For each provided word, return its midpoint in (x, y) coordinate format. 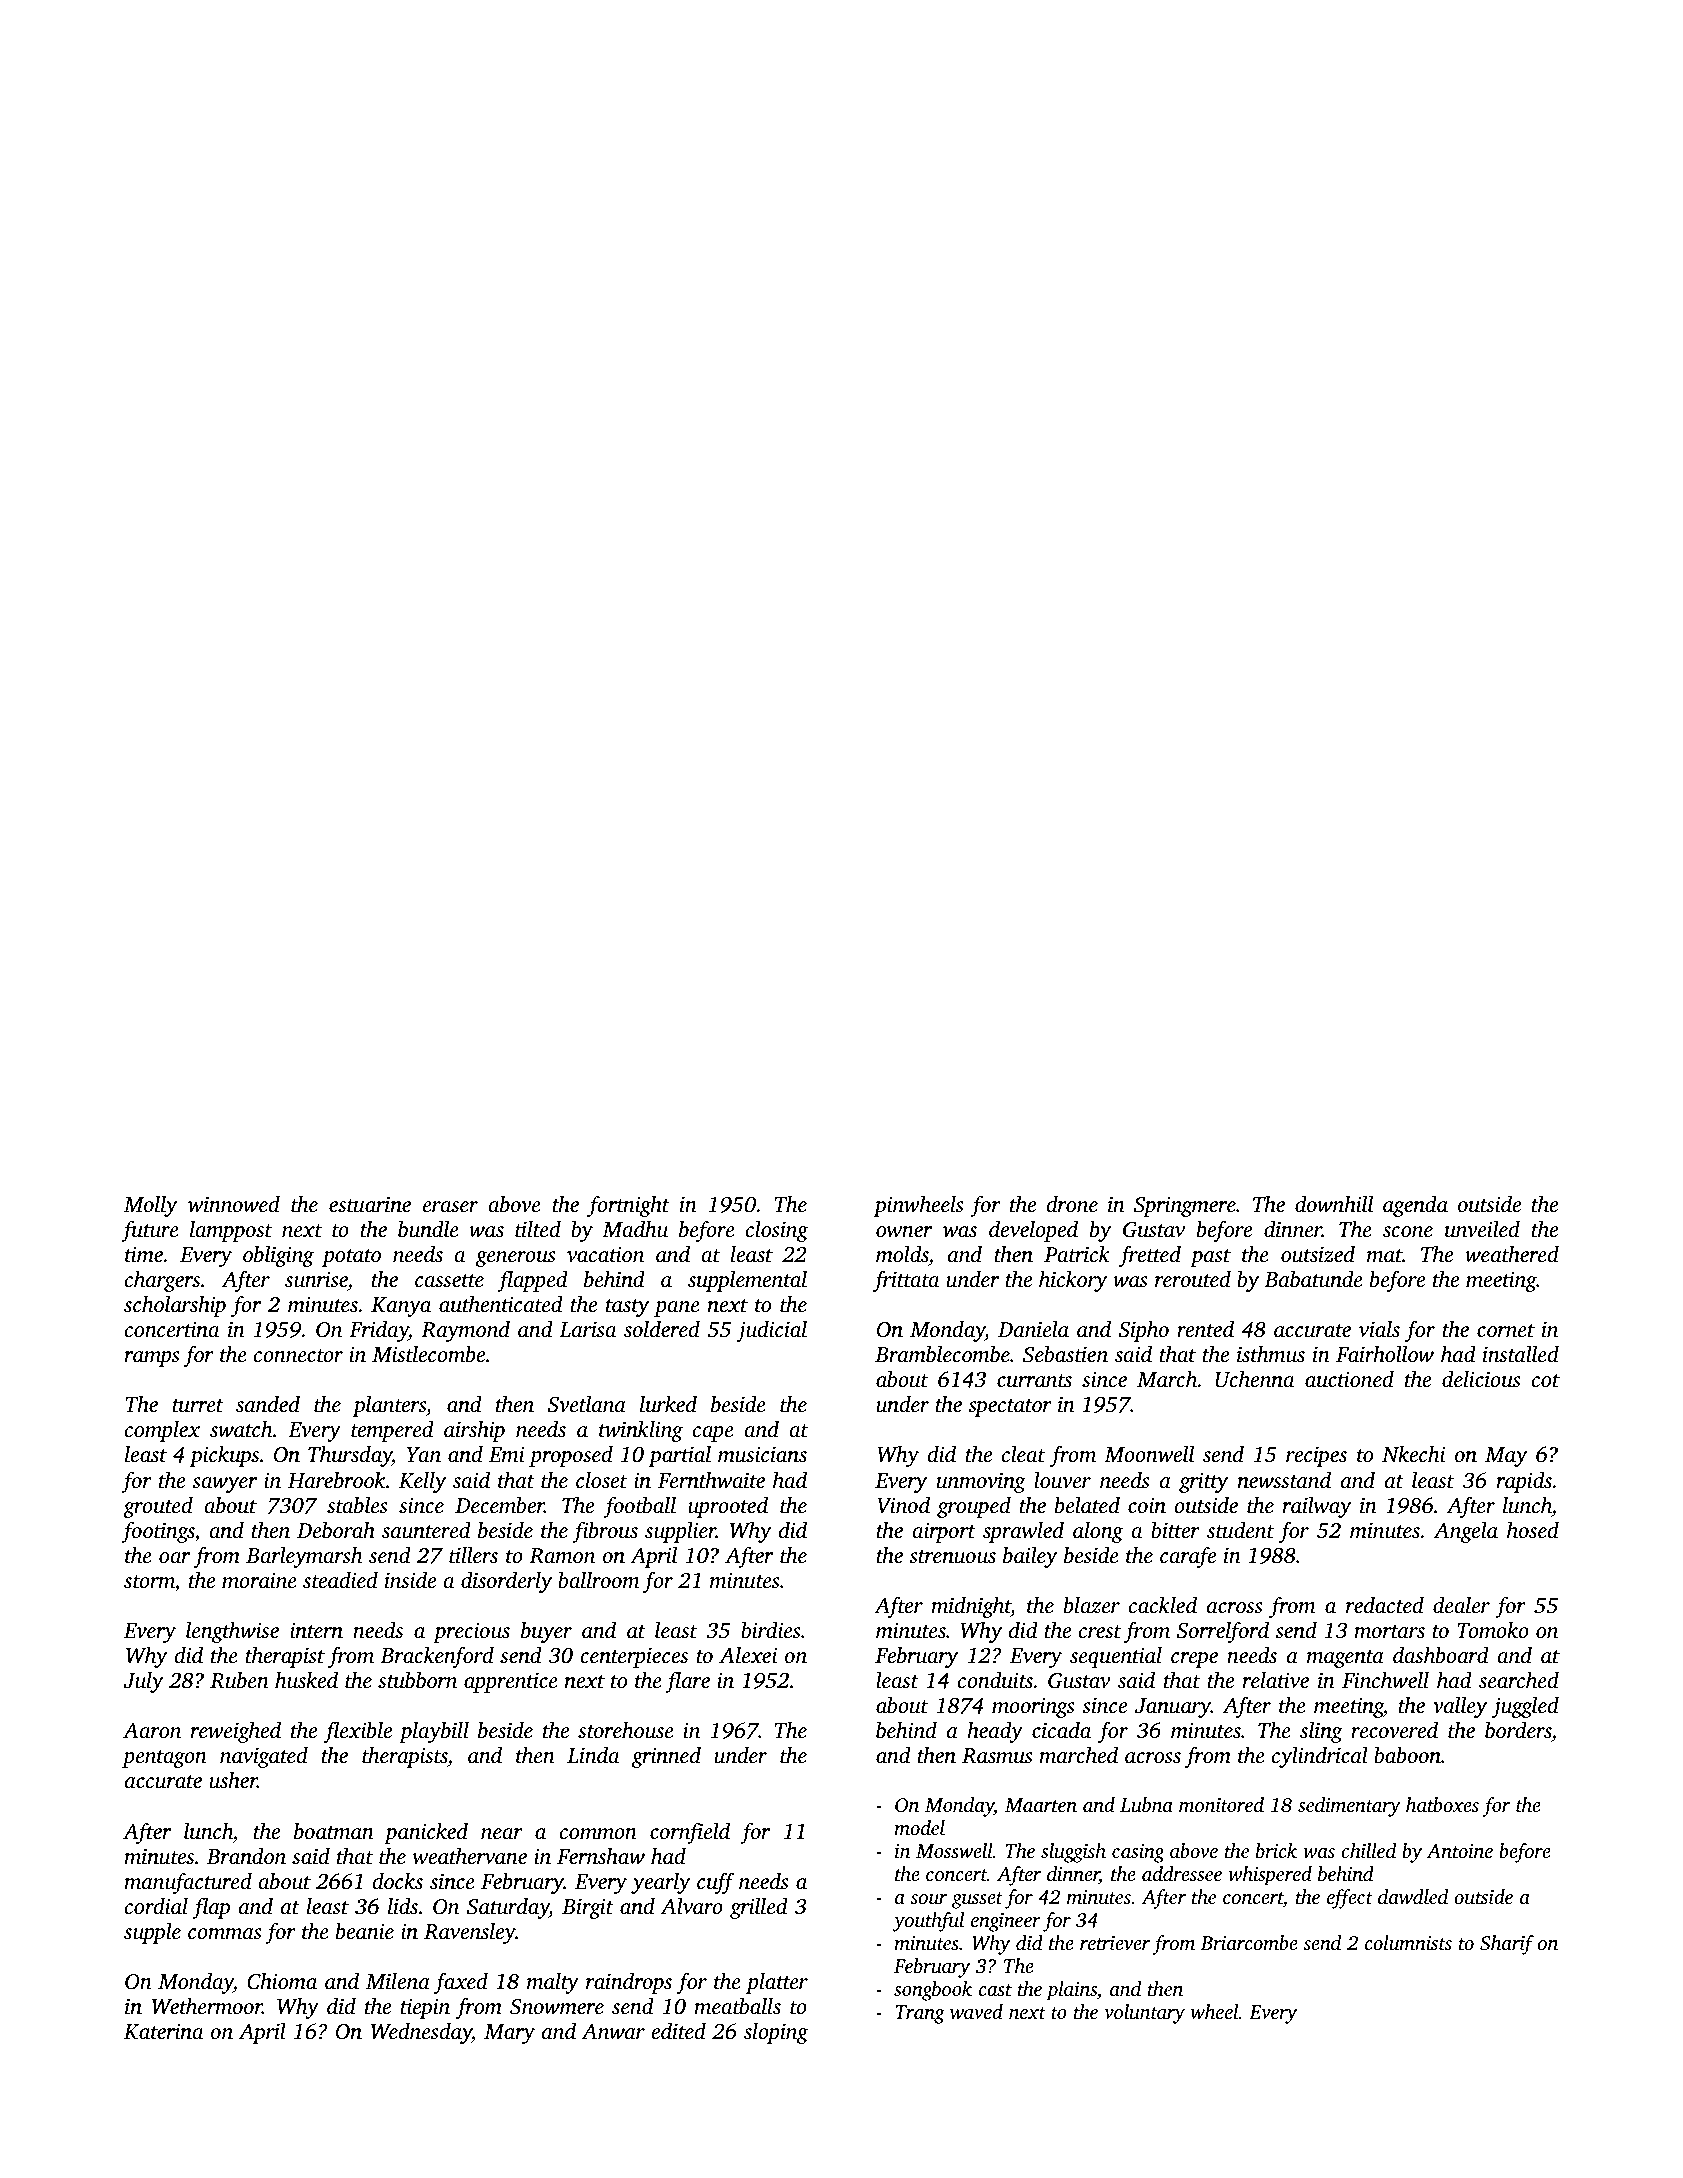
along (1098, 1532)
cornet (1506, 1330)
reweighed (236, 1732)
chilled (1368, 1850)
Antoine (1459, 1851)
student (1240, 1530)
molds (902, 1254)
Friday (379, 1331)
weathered (1512, 1254)
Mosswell (954, 1850)
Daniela (1033, 1329)
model (919, 1827)
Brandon (246, 1856)
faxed (461, 1983)
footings (158, 1532)
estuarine (370, 1204)
